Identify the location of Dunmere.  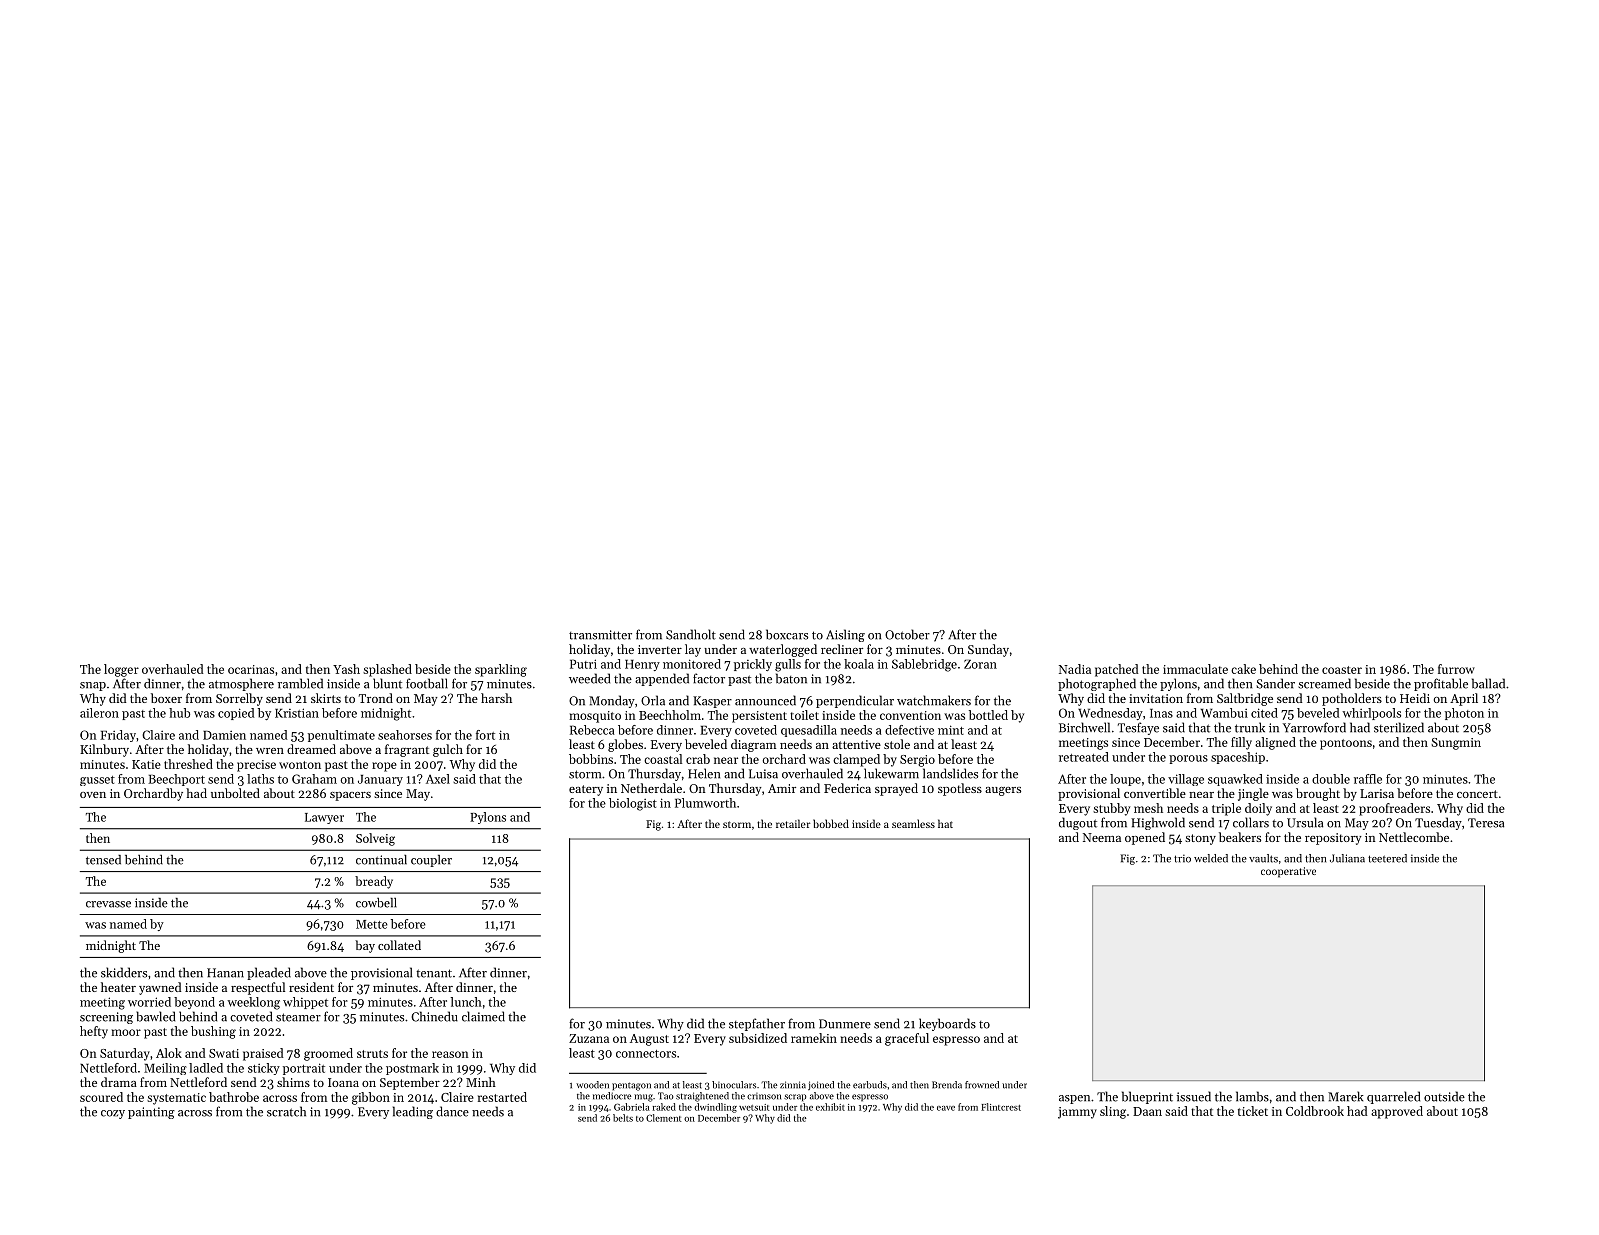
(845, 1024).
